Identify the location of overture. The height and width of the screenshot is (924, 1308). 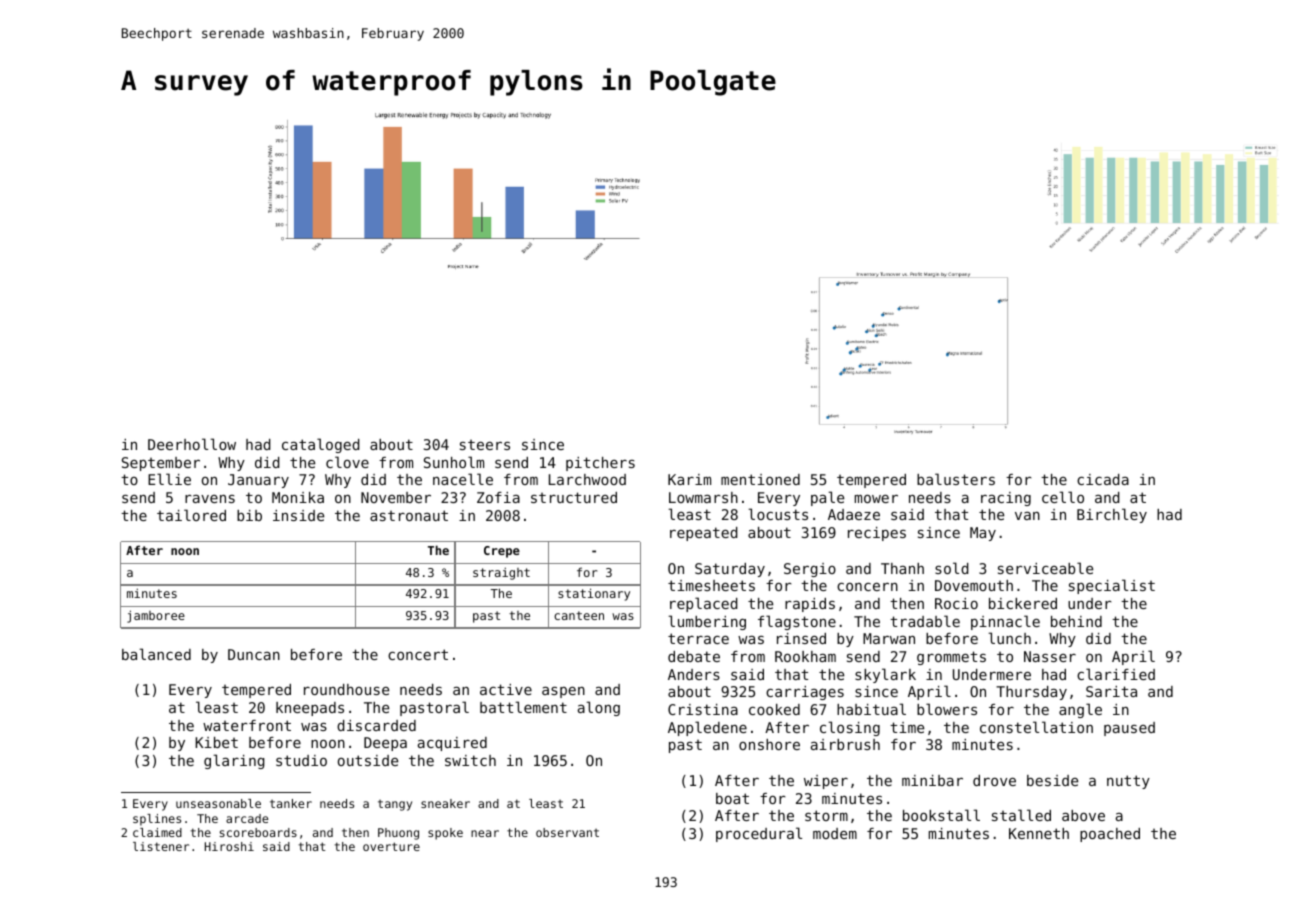
(391, 846).
